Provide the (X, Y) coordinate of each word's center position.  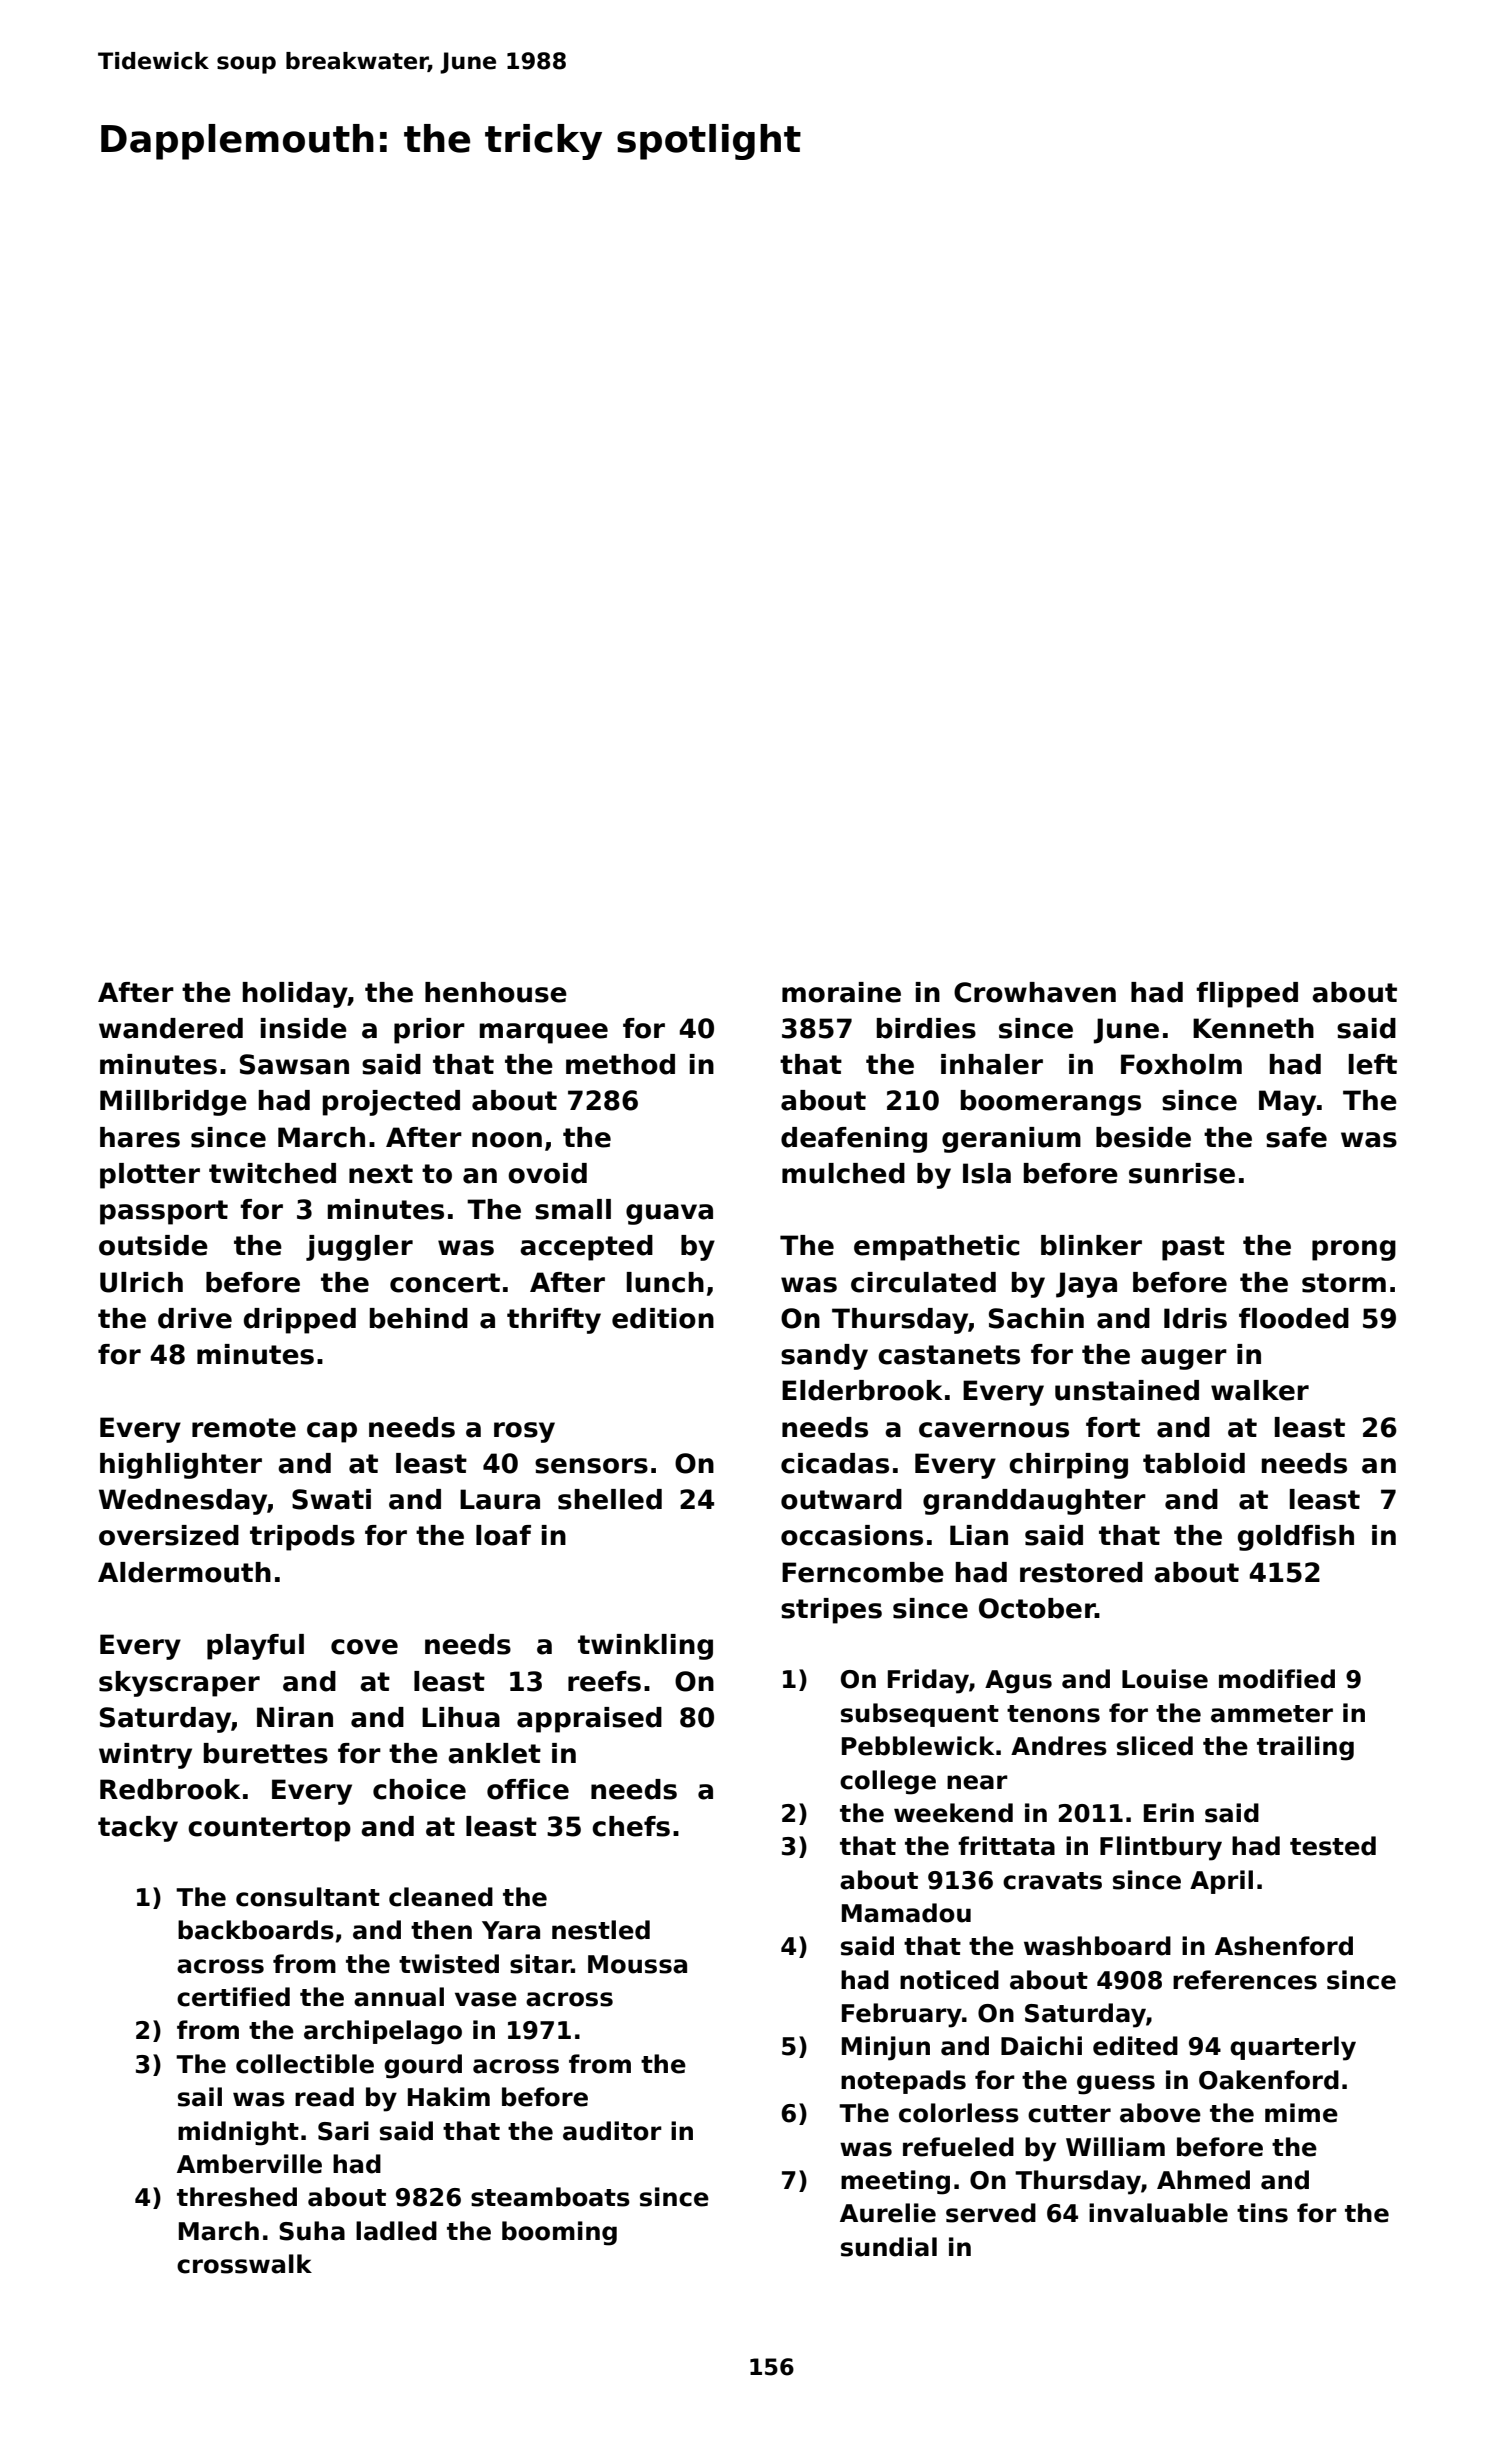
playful (255, 1647)
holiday (295, 995)
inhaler (992, 1064)
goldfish (1296, 1538)
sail (200, 2097)
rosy (524, 1432)
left (1373, 1064)
